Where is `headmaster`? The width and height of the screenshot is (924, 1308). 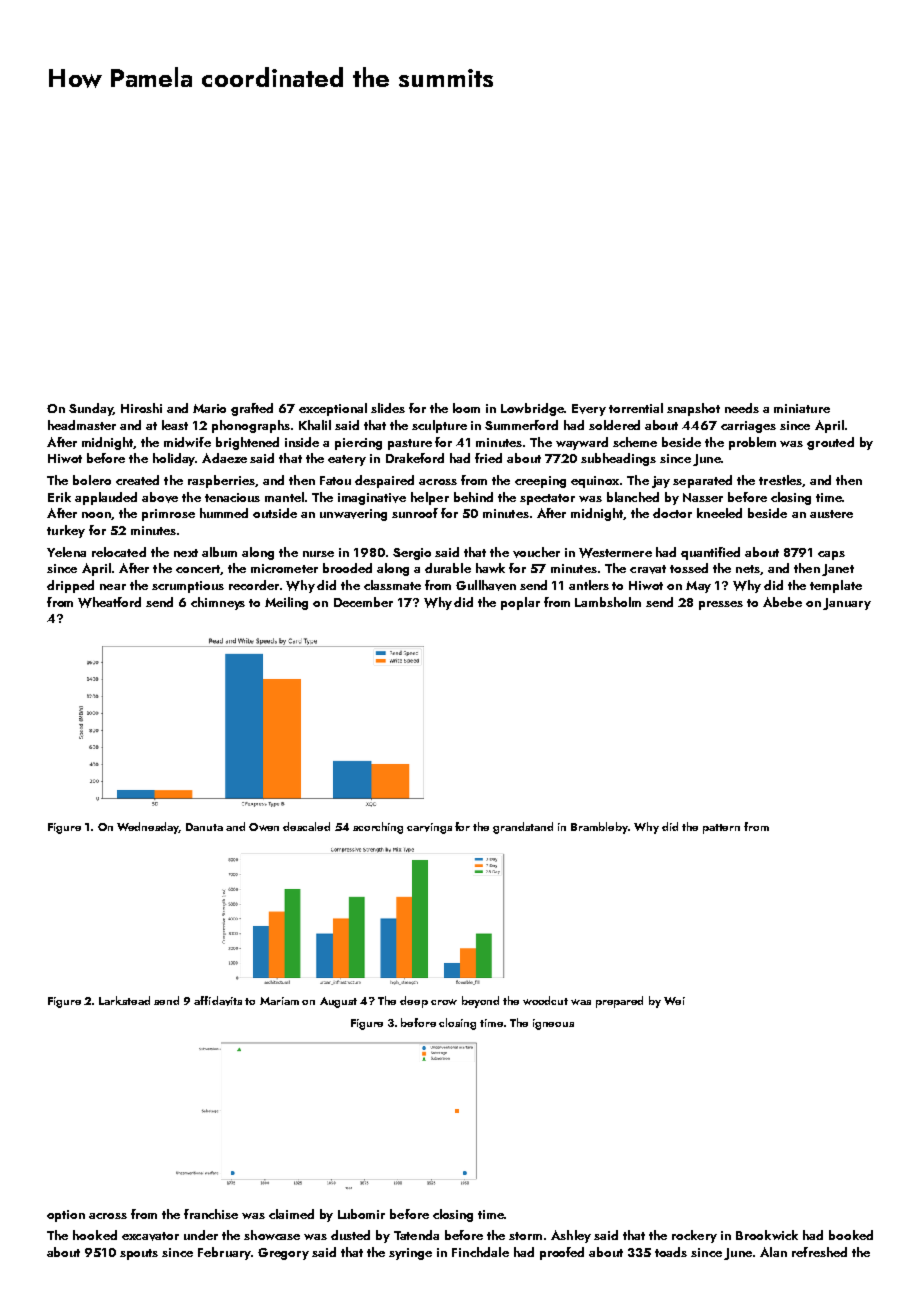
headmaster is located at coordinates (82, 425).
